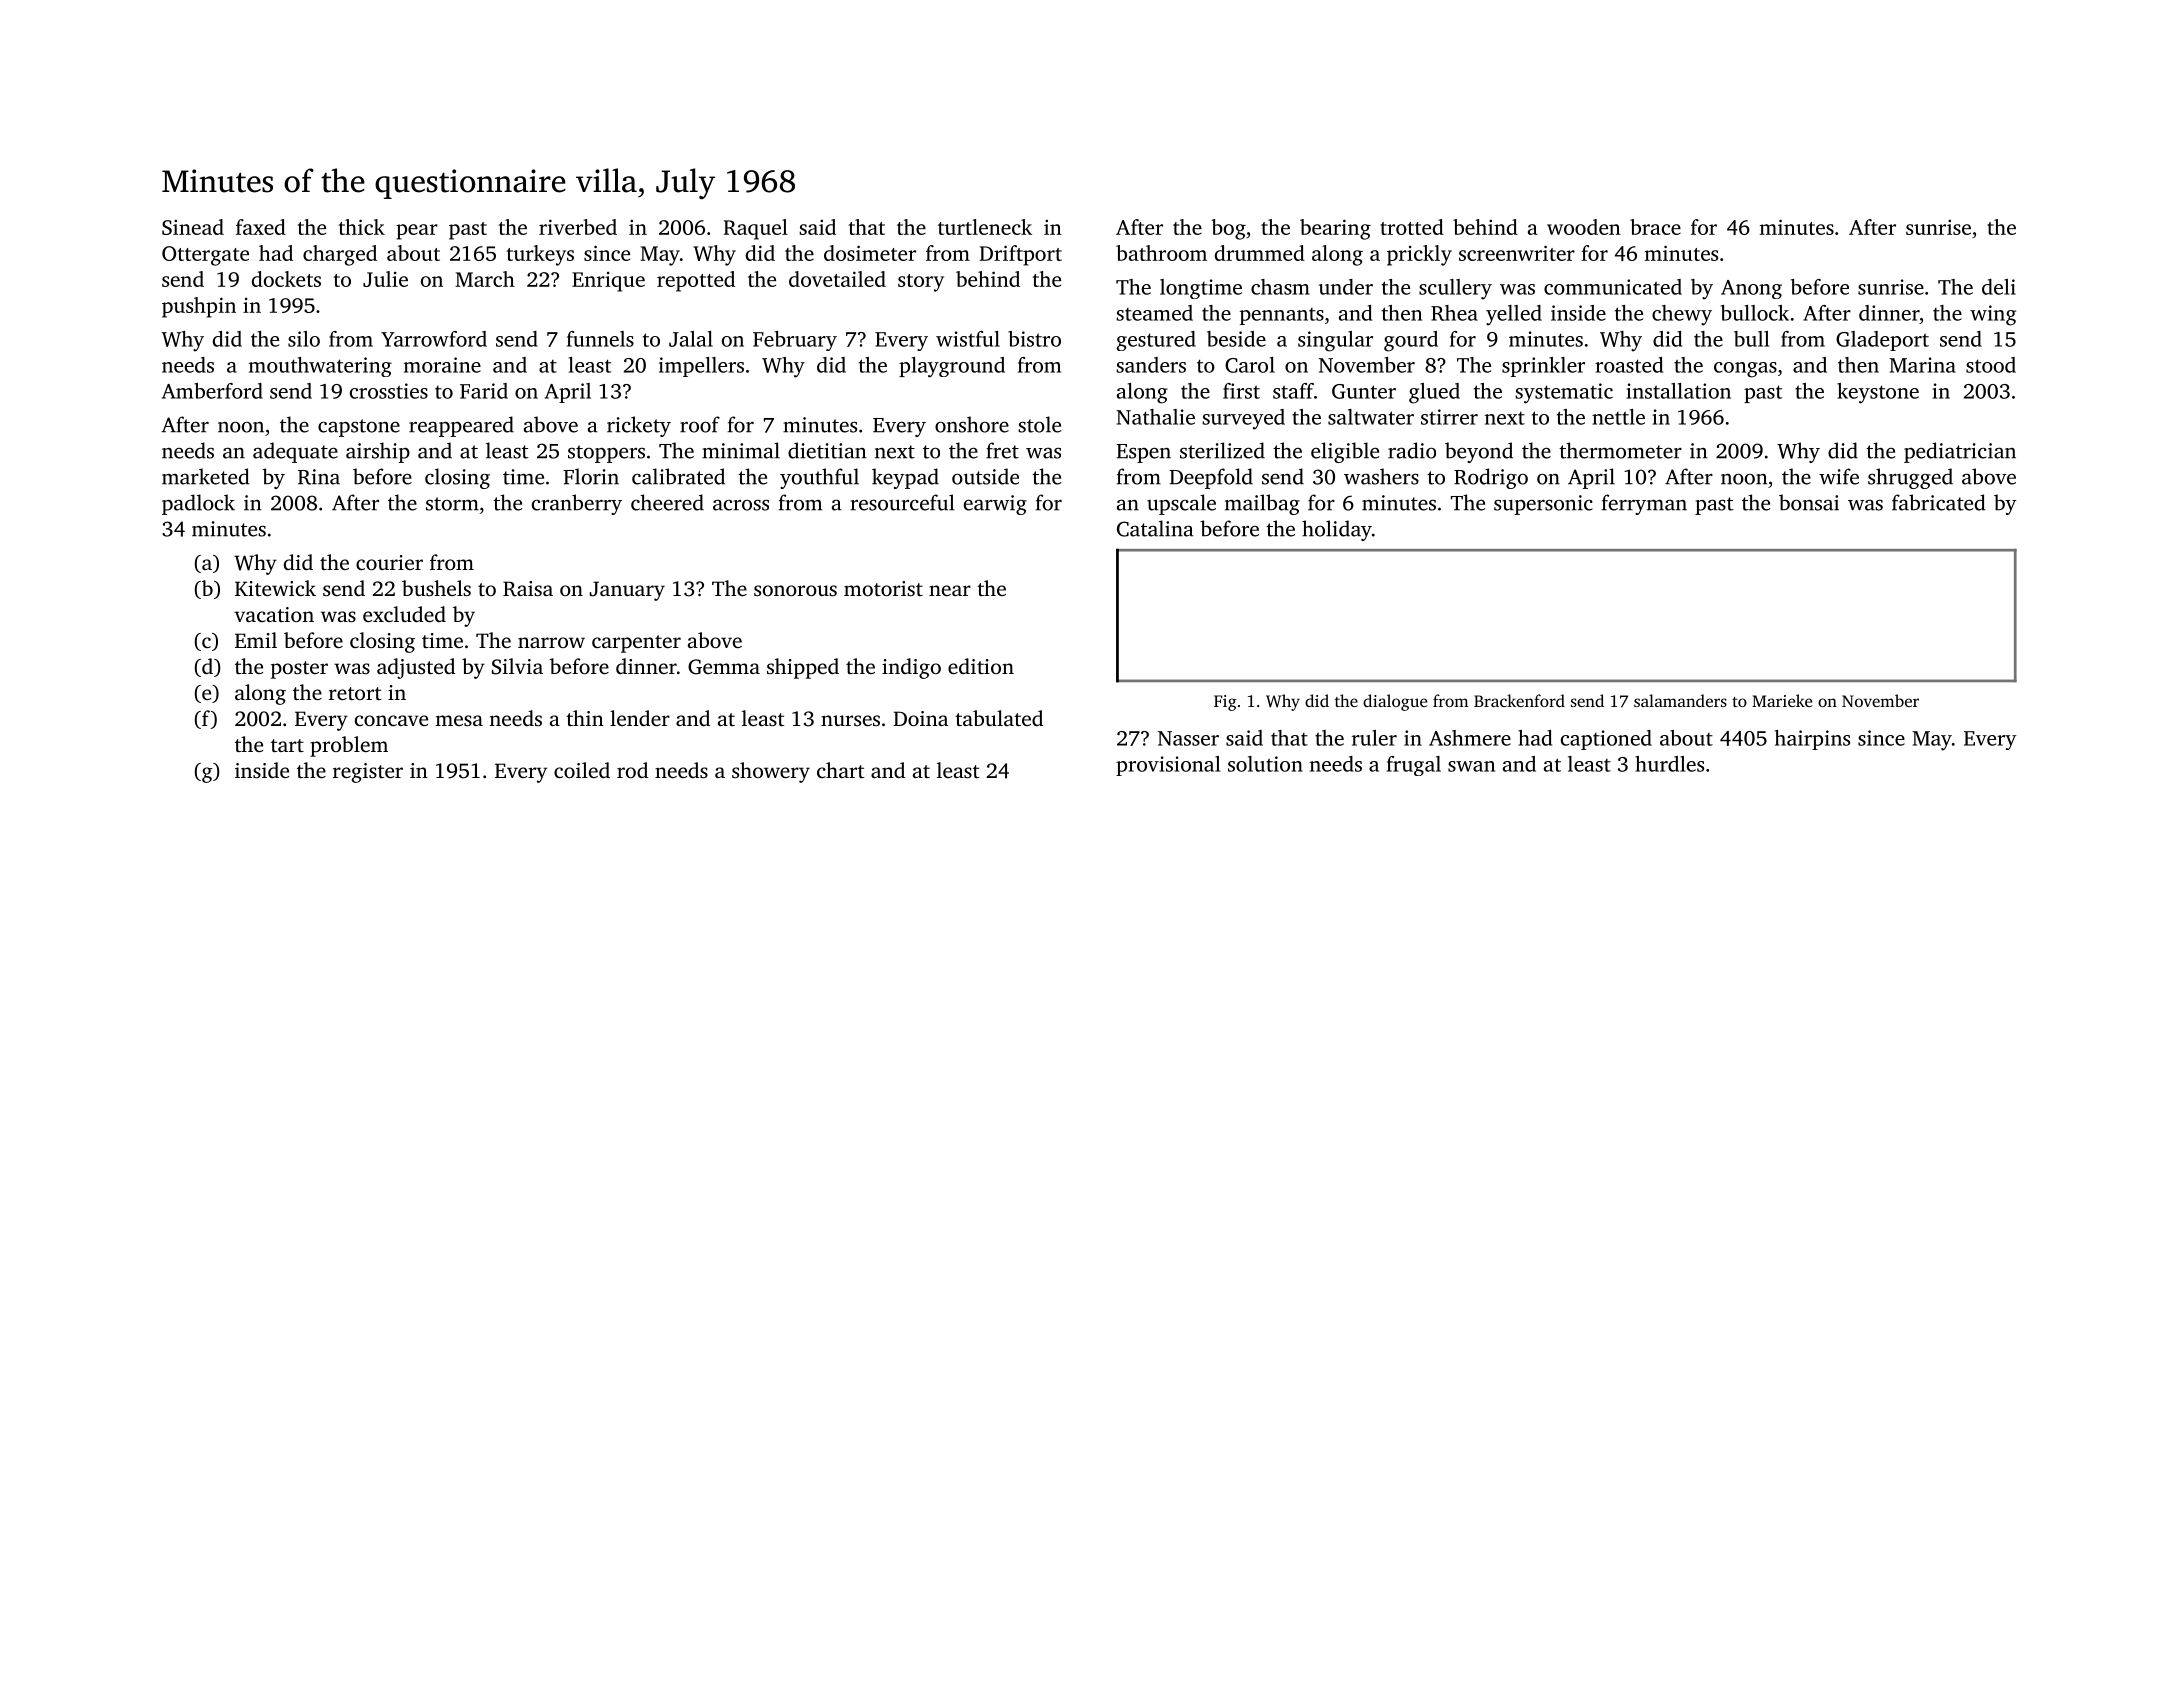 Image resolution: width=2178 pixels, height=1683 pixels. Describe the element at coordinates (636, 644) in the image. I see `carpenter` at that location.
